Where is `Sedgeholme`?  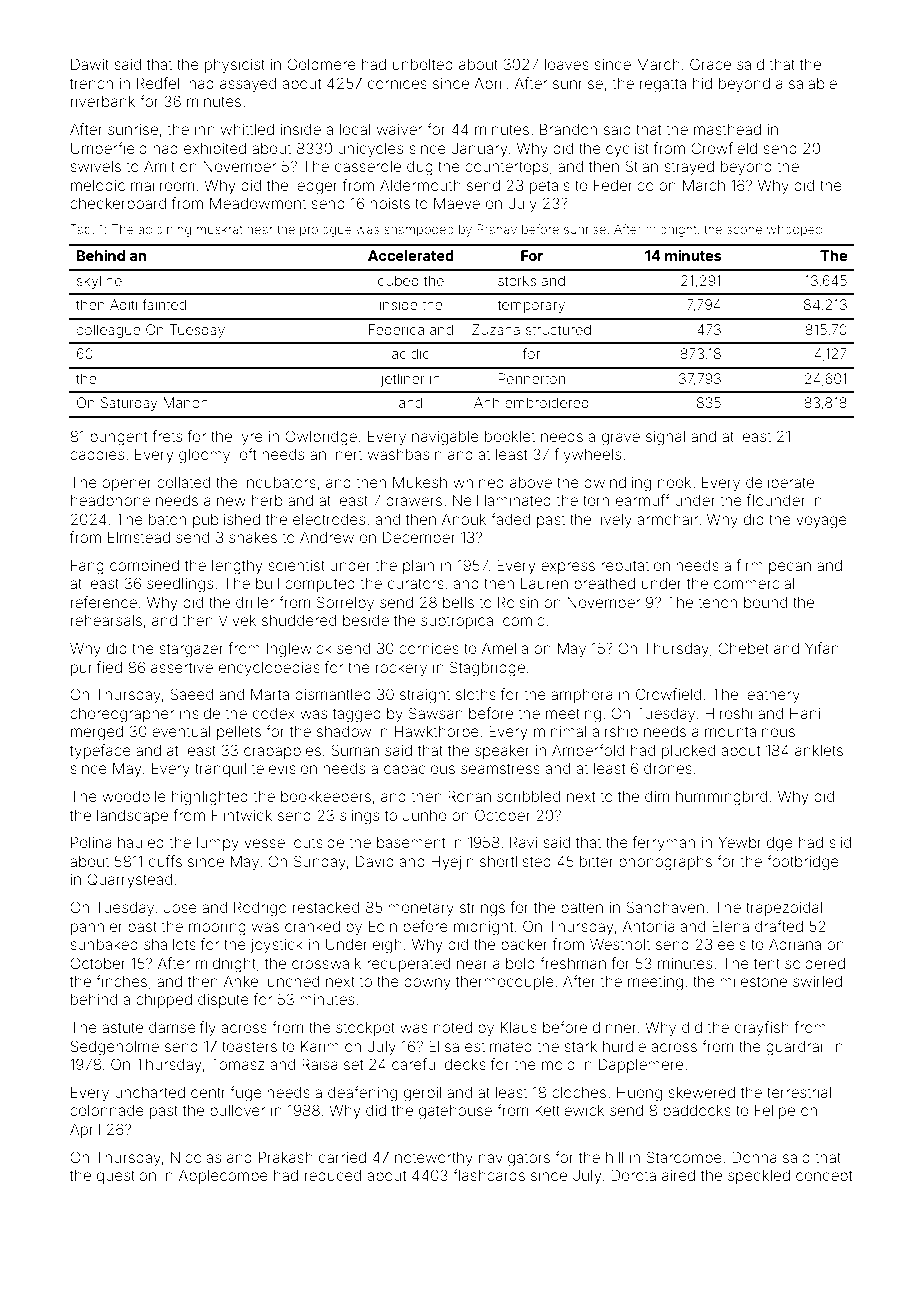
Sedgeholme is located at coordinates (115, 1048).
